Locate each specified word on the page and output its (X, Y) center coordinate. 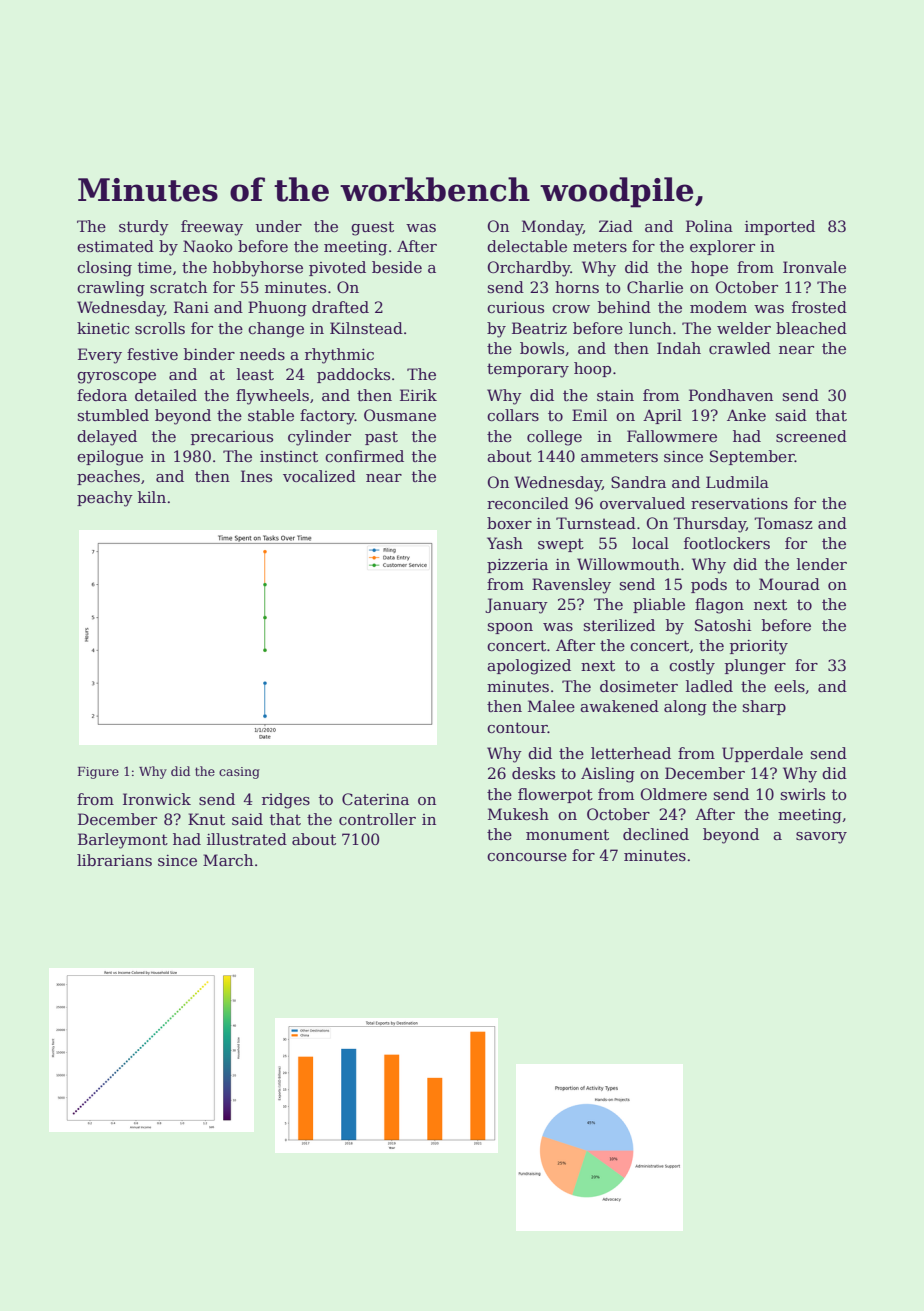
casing (239, 773)
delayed (107, 438)
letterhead (631, 753)
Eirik (418, 395)
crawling (111, 289)
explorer (722, 247)
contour (517, 727)
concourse (527, 857)
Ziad (616, 226)
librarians (114, 860)
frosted (819, 307)
